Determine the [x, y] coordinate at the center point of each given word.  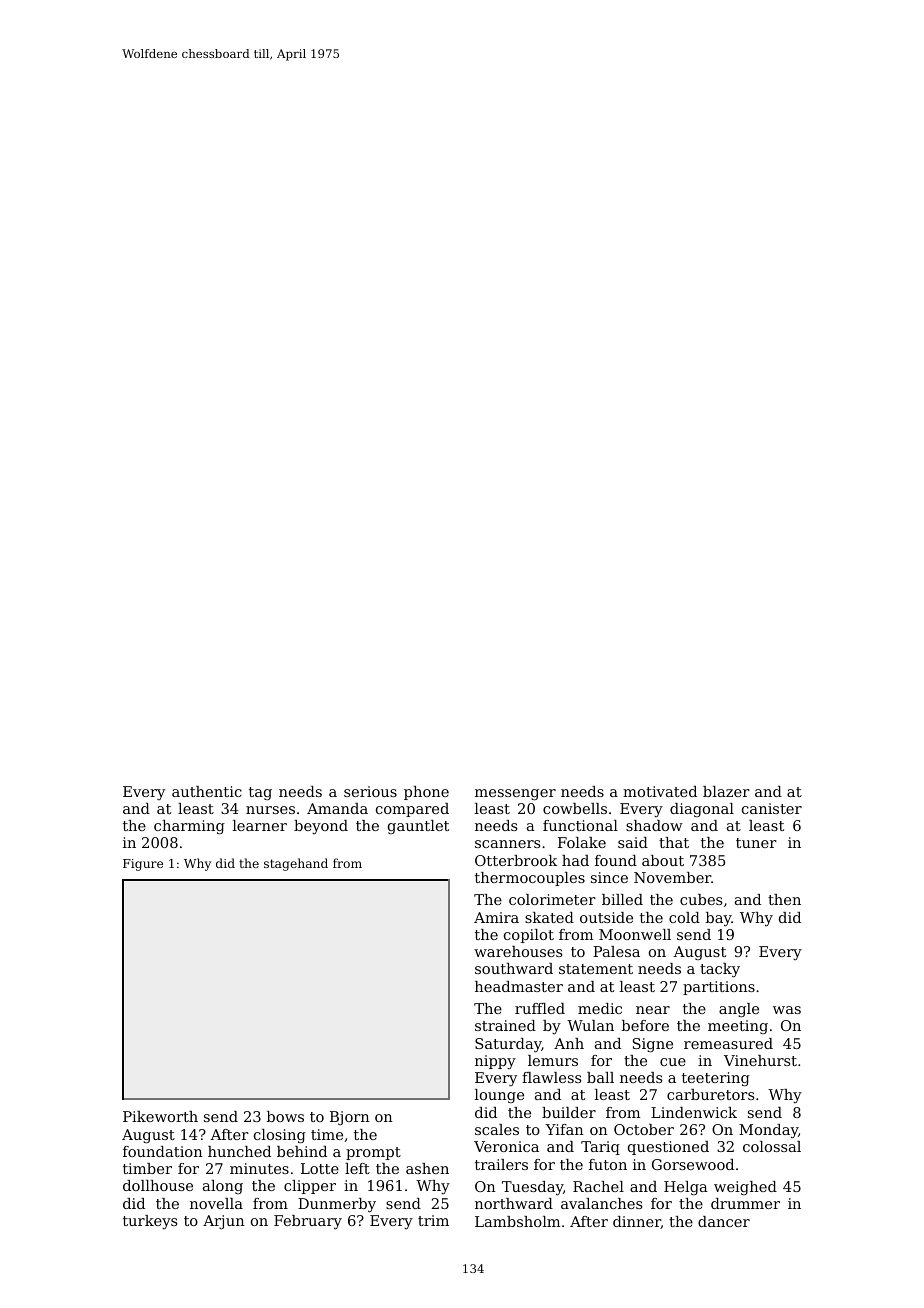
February [308, 1222]
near [653, 1010]
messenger [515, 795]
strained [505, 1025]
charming [189, 827]
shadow [654, 825]
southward [514, 968]
